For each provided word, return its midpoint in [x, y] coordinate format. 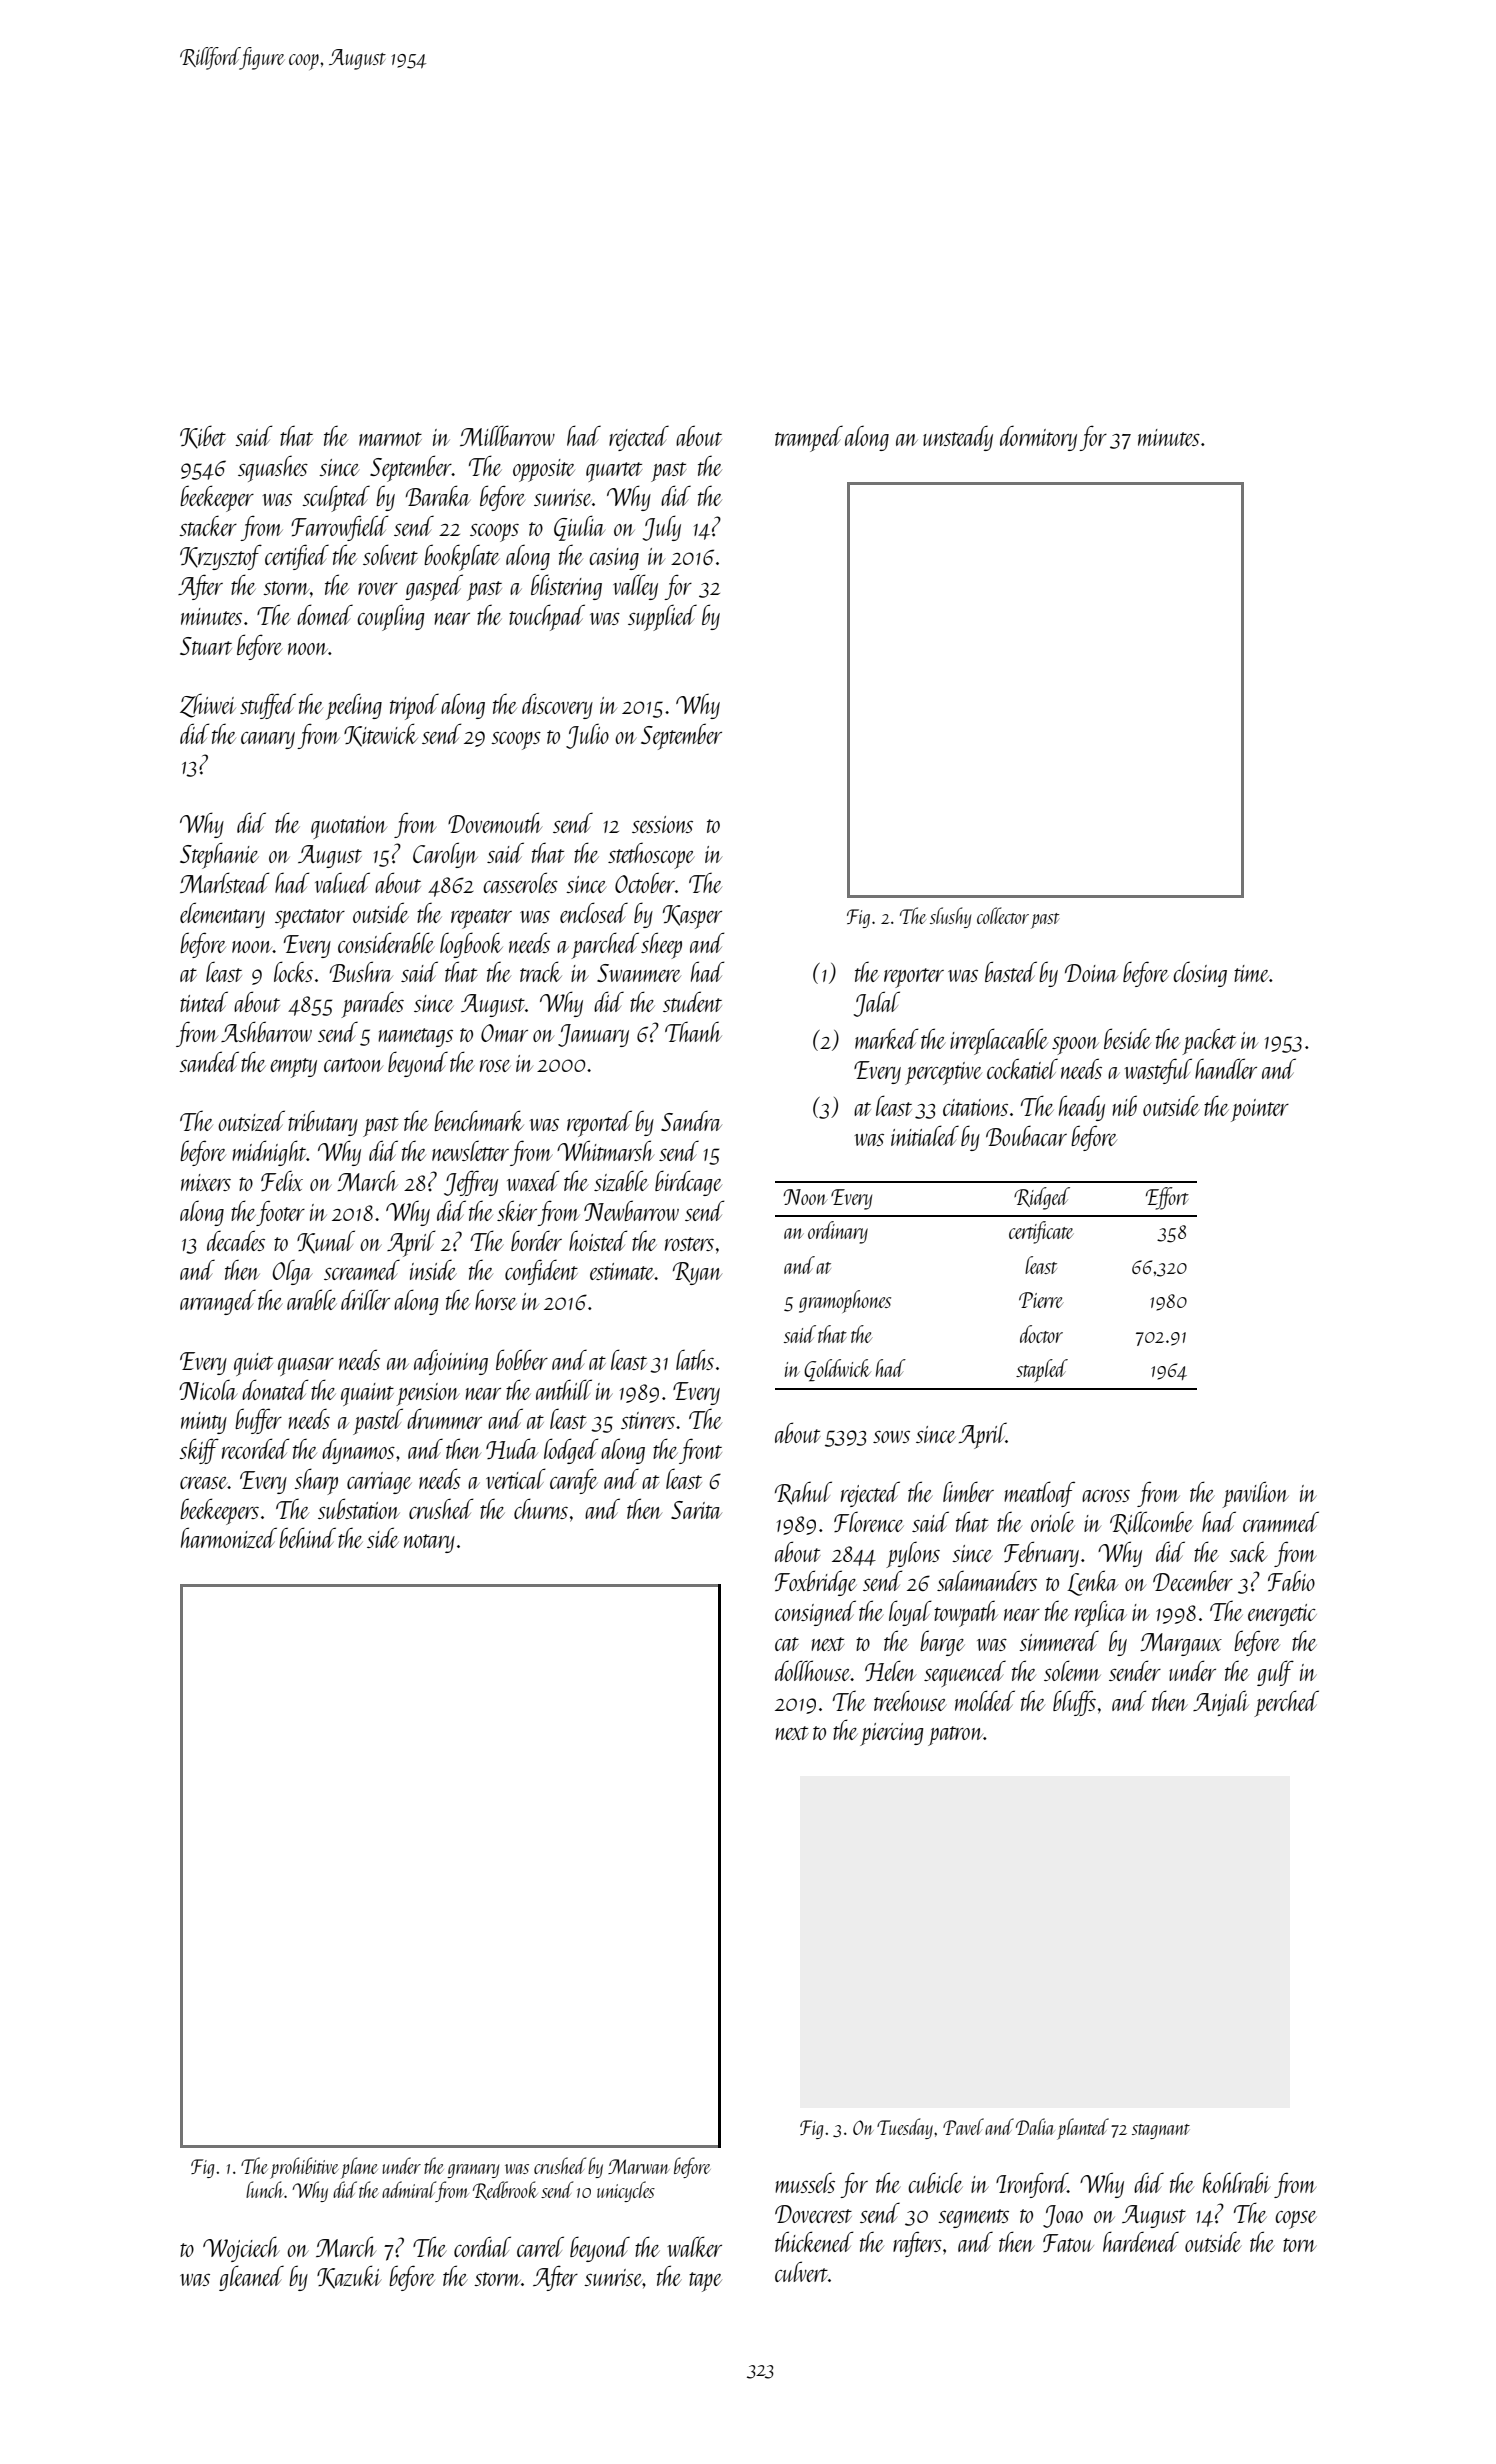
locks [293, 971]
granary [473, 2171]
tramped [809, 438]
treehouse [910, 1700]
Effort [1167, 1198]
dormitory [1038, 438]
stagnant [1161, 2131]
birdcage [688, 1183]
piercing [892, 1734]
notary [429, 1543]
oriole [1053, 1522]
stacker [208, 525]
